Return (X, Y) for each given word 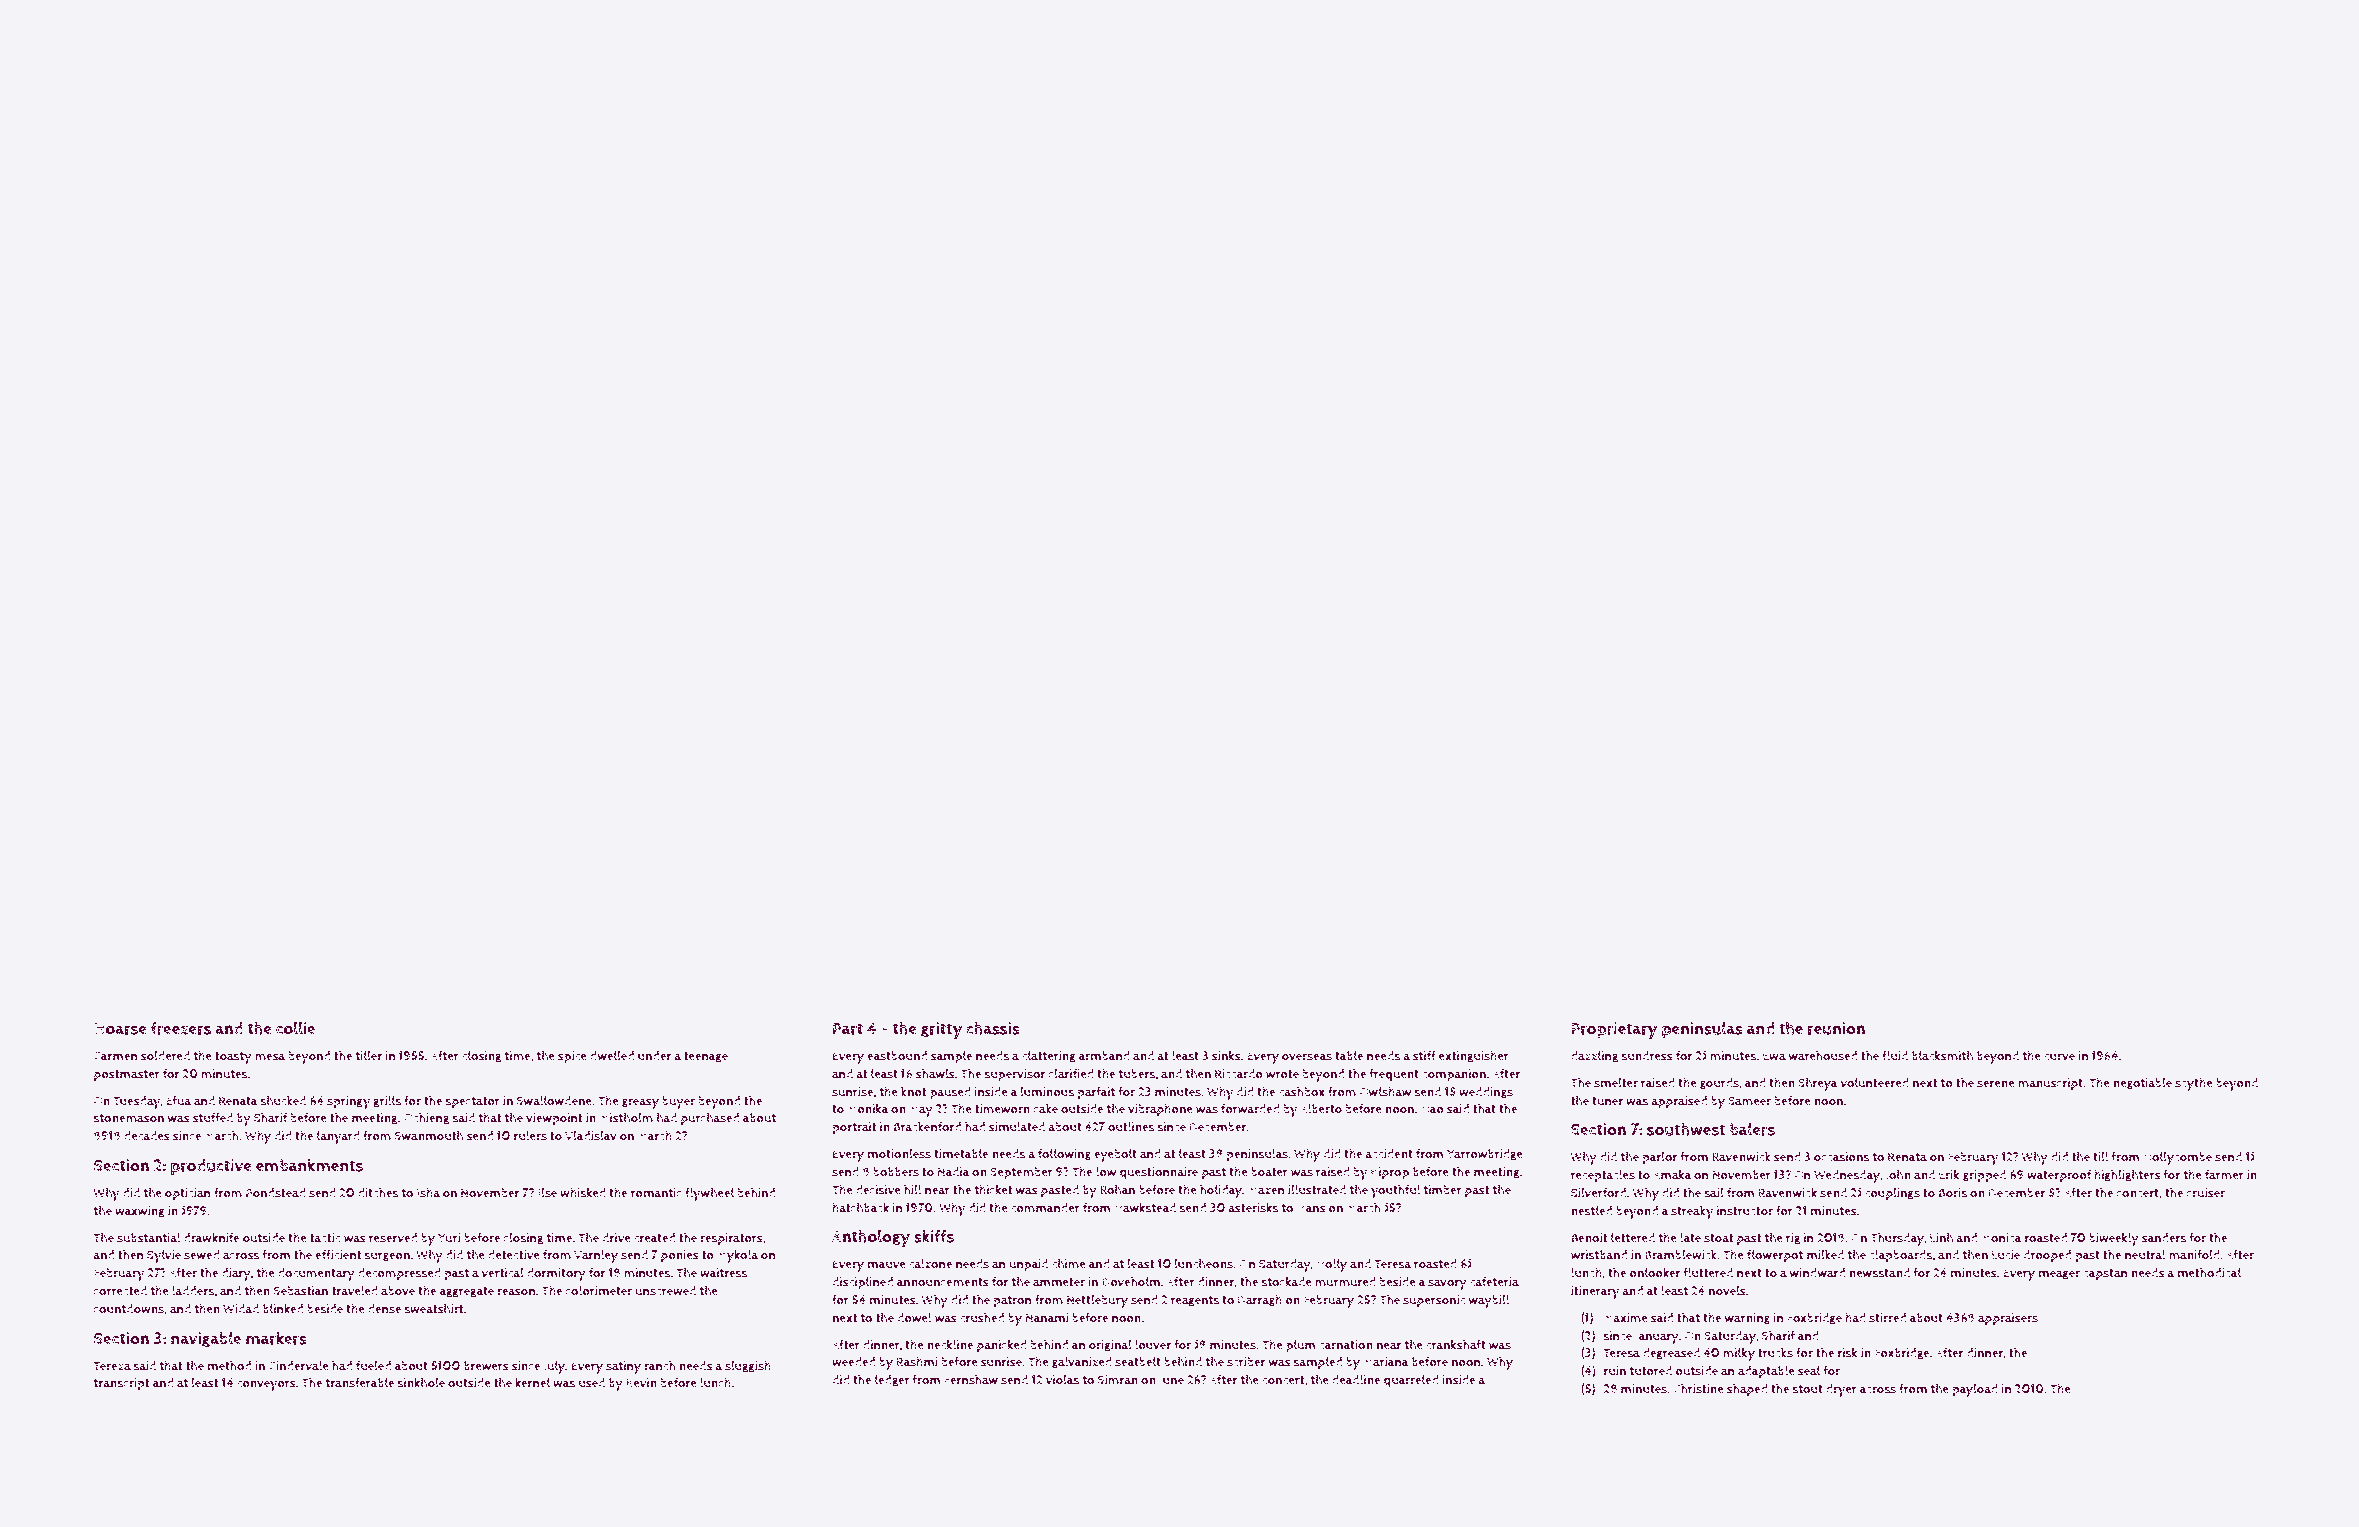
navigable (206, 1339)
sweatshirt (434, 1308)
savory (1447, 1284)
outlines (1131, 1127)
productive (211, 1167)
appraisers (2008, 1319)
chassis (993, 1028)
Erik (1949, 1174)
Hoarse (120, 1029)
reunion (1836, 1028)
